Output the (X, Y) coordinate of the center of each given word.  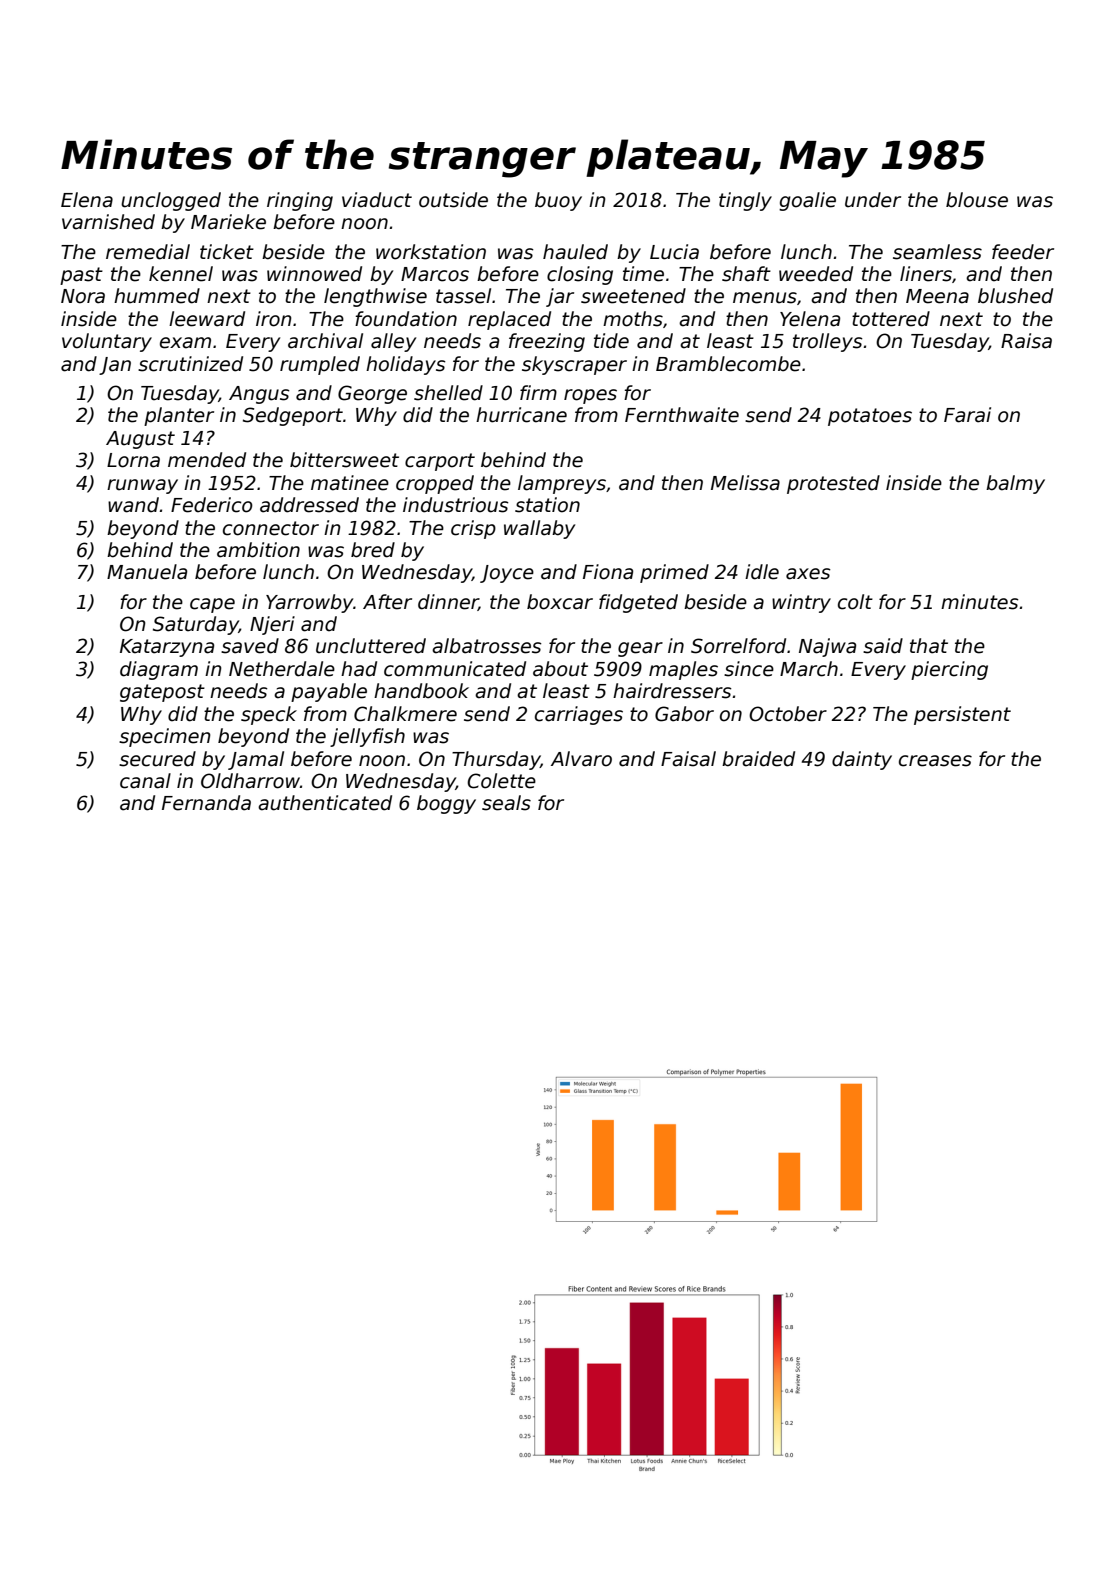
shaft (746, 274)
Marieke (228, 222)
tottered (891, 319)
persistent (962, 715)
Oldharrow (250, 781)
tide (611, 341)
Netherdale (282, 669)
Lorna (133, 460)
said (883, 646)
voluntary (107, 342)
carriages (579, 715)
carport (440, 462)
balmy (1015, 484)
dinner (448, 602)
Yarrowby (310, 603)
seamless (937, 252)
